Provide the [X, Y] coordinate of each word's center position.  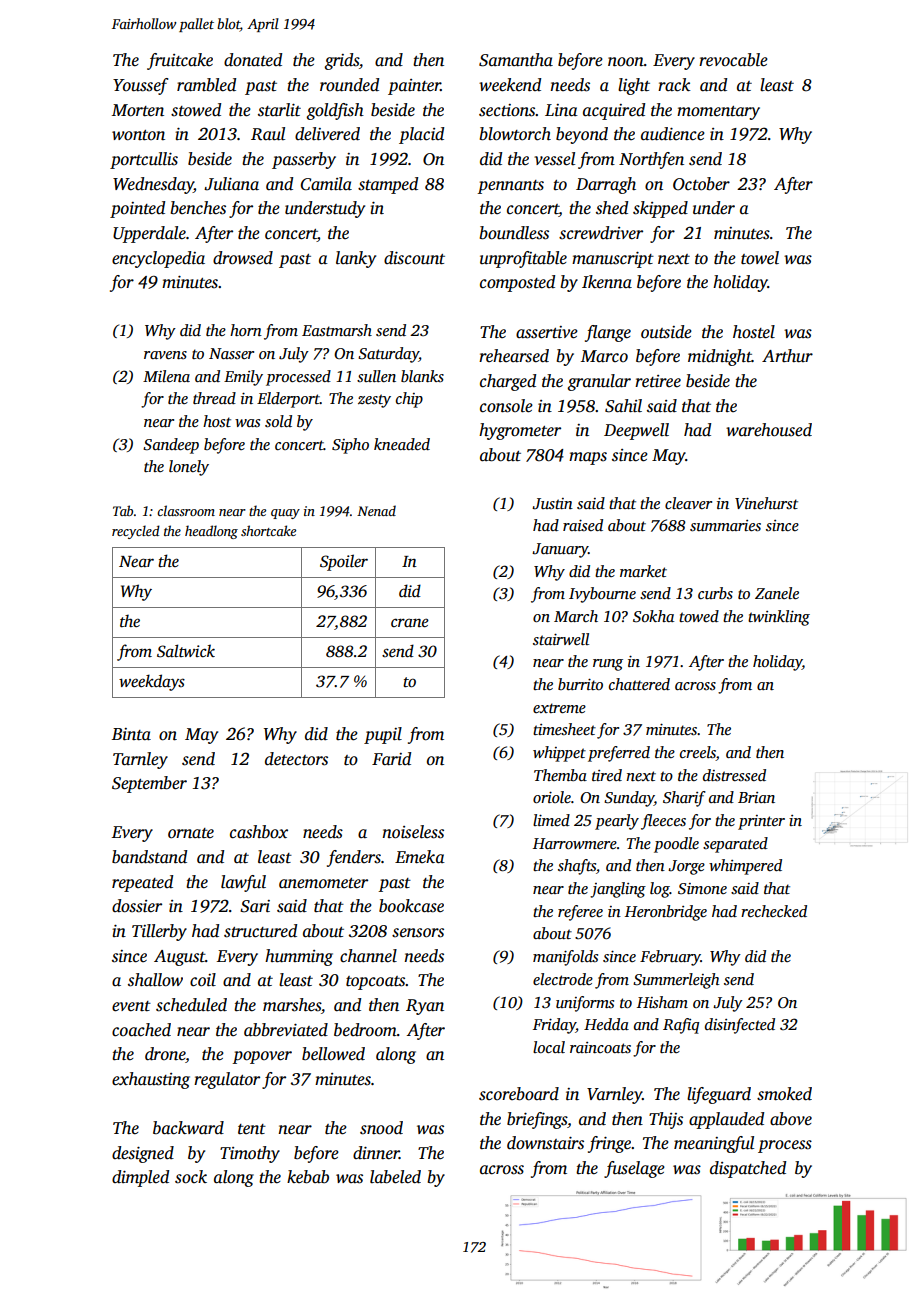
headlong [211, 532]
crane [410, 623]
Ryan [425, 1007]
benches [198, 208]
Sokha [653, 616]
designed [143, 1154]
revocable [733, 60]
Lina [561, 110]
